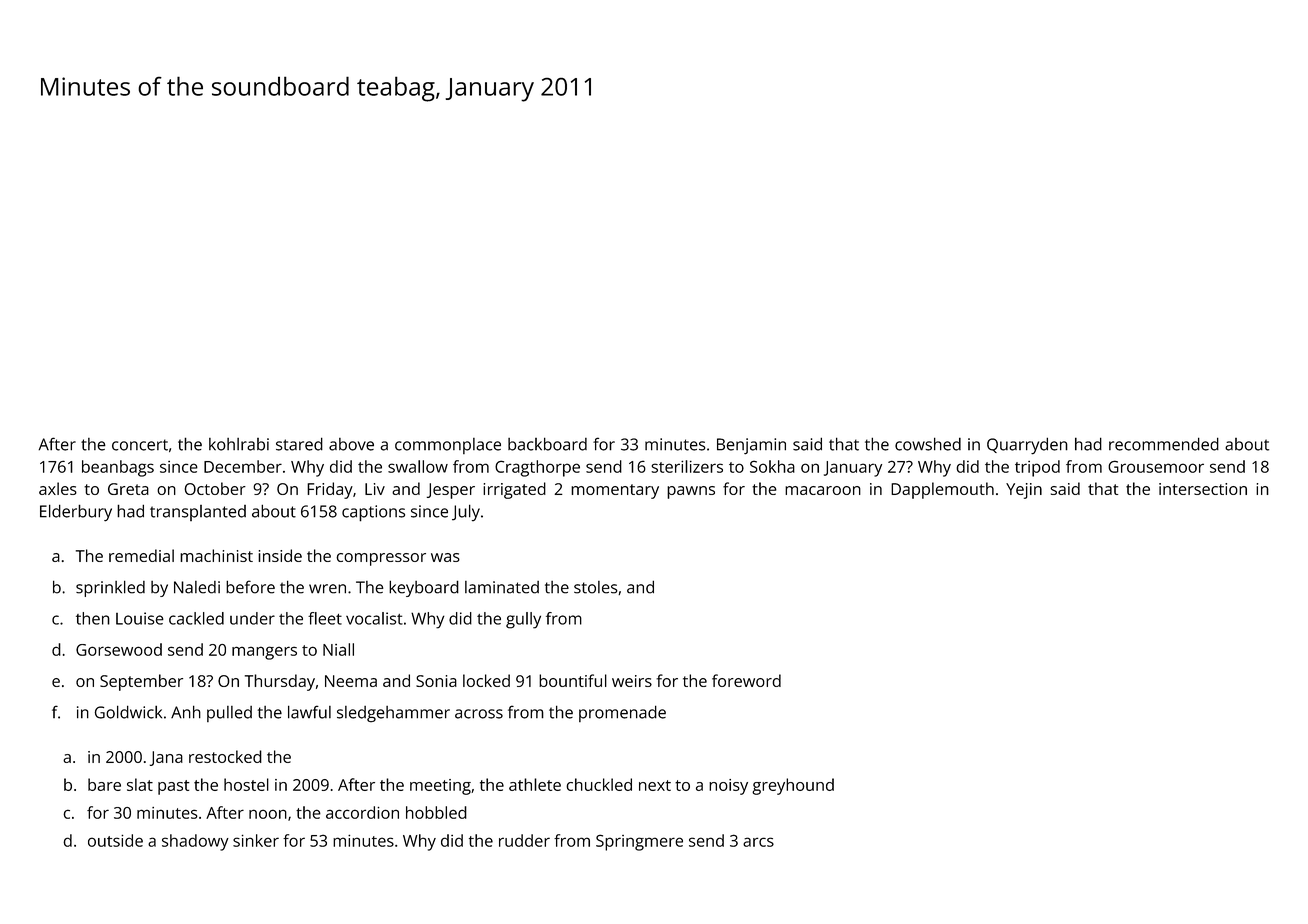 This screenshot has height=924, width=1308. I want to click on shadowy, so click(195, 842).
